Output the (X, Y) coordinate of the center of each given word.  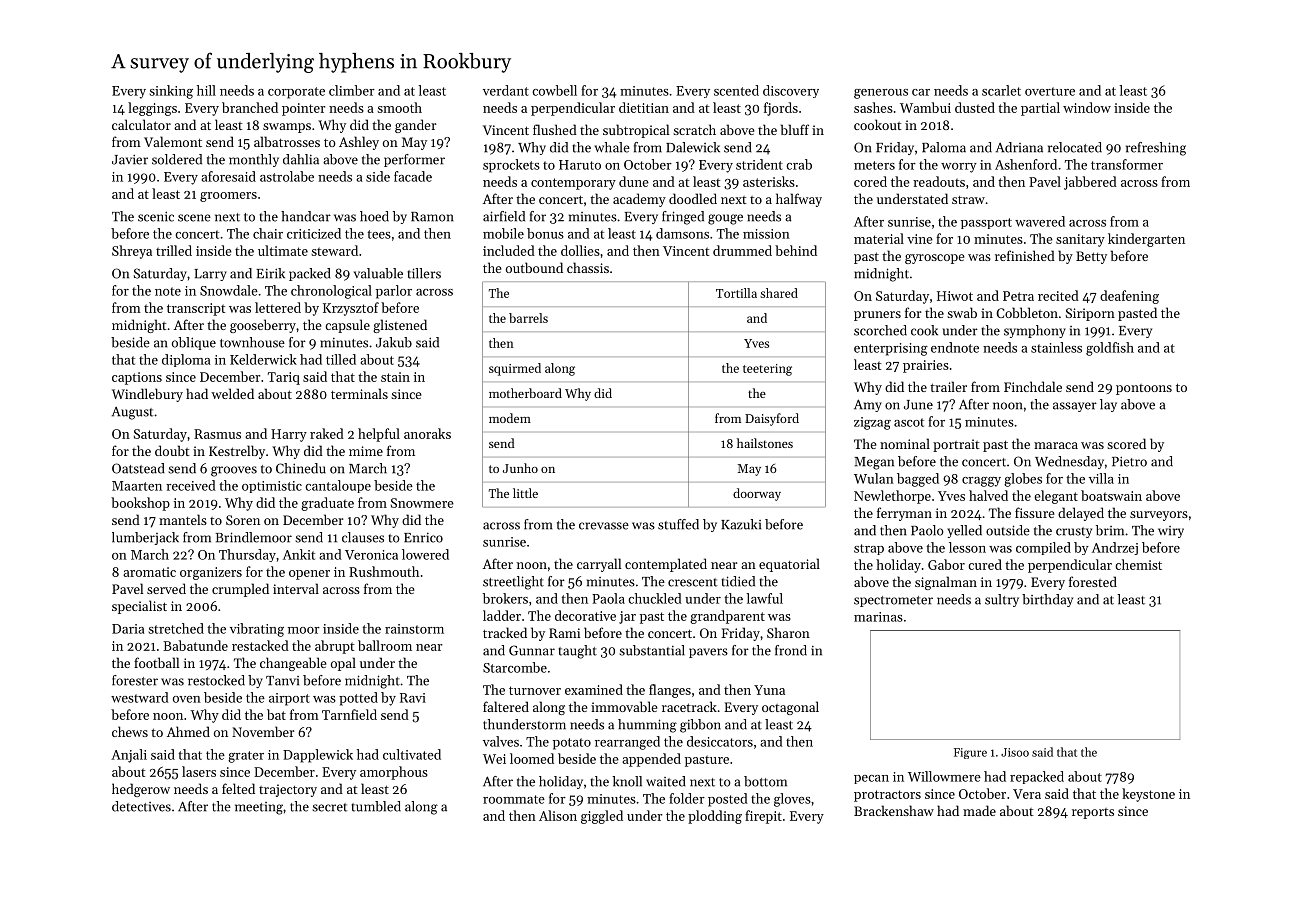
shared (779, 293)
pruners (877, 316)
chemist (1138, 564)
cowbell (554, 90)
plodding (715, 817)
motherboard (525, 393)
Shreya (132, 252)
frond (791, 650)
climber (352, 90)
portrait (956, 445)
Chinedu (301, 468)
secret (330, 807)
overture (1050, 91)
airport (289, 699)
